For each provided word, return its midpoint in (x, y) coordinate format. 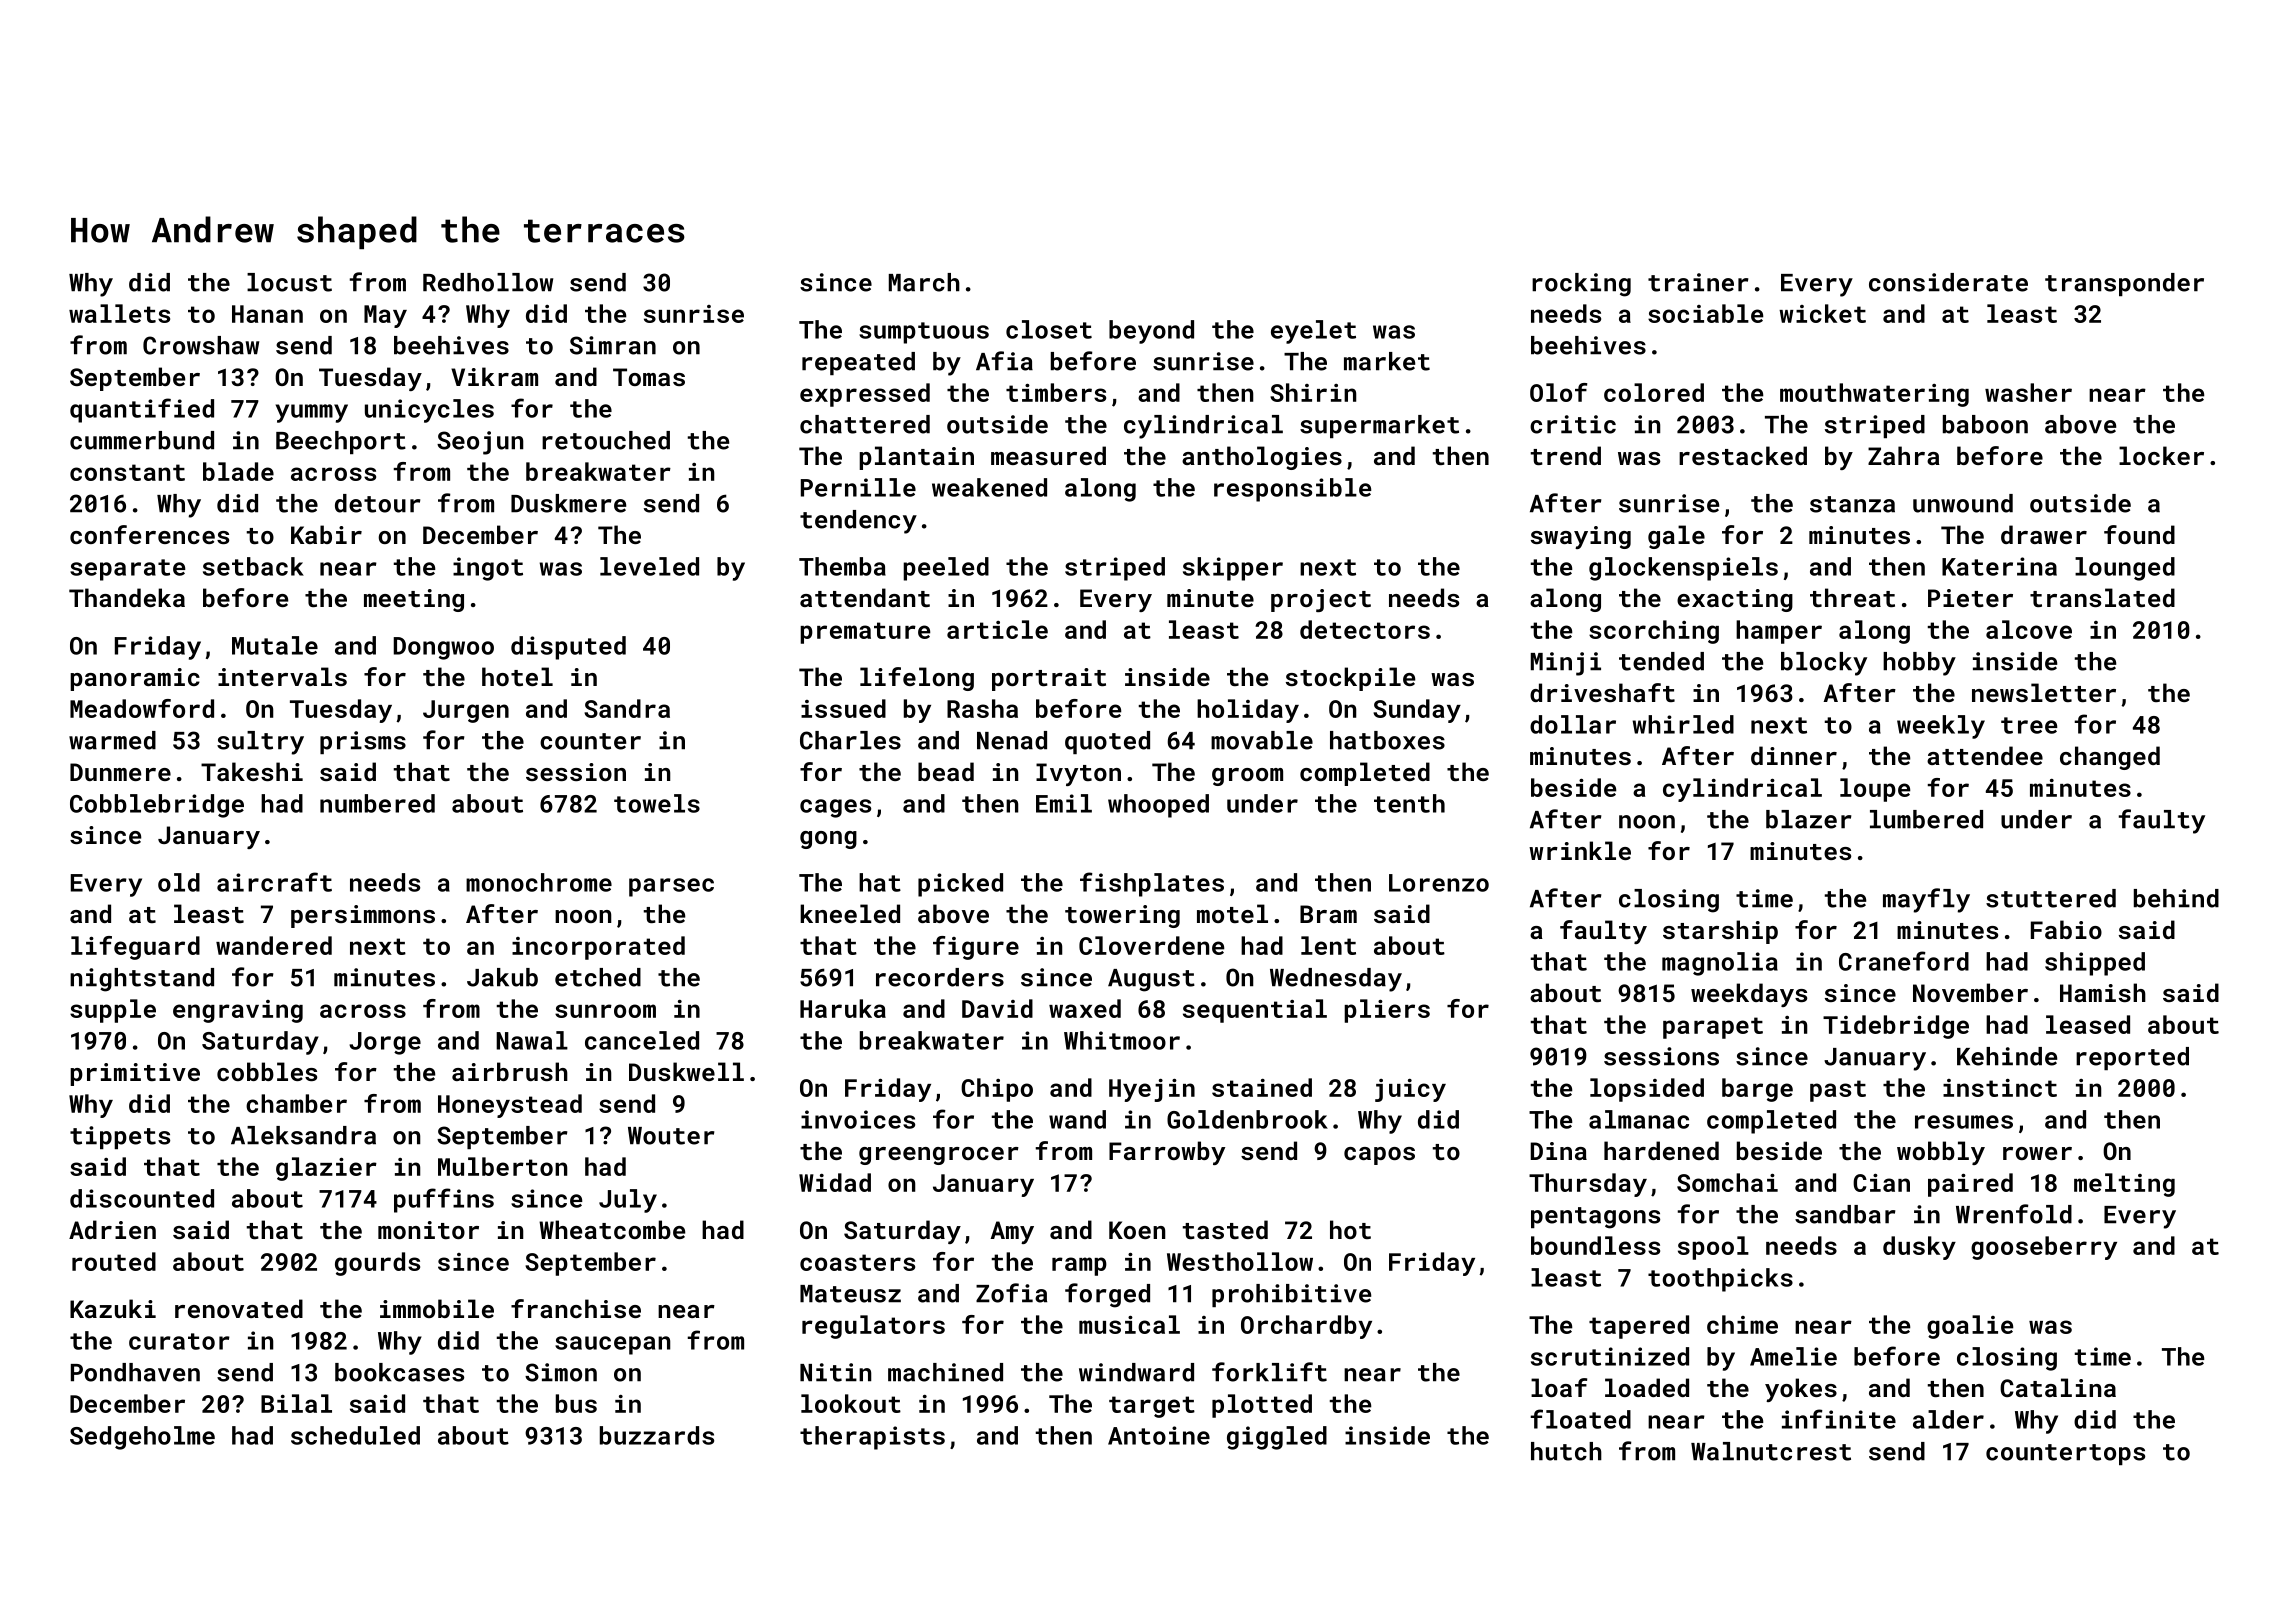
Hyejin (1152, 1090)
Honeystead (510, 1106)
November (1970, 992)
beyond (1151, 332)
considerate (1948, 282)
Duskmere (568, 503)
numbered (377, 803)
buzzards (657, 1435)
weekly (1941, 727)
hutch (1566, 1451)
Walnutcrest (1771, 1451)
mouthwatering (1874, 395)
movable (1262, 740)
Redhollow (488, 282)
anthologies (1262, 458)
